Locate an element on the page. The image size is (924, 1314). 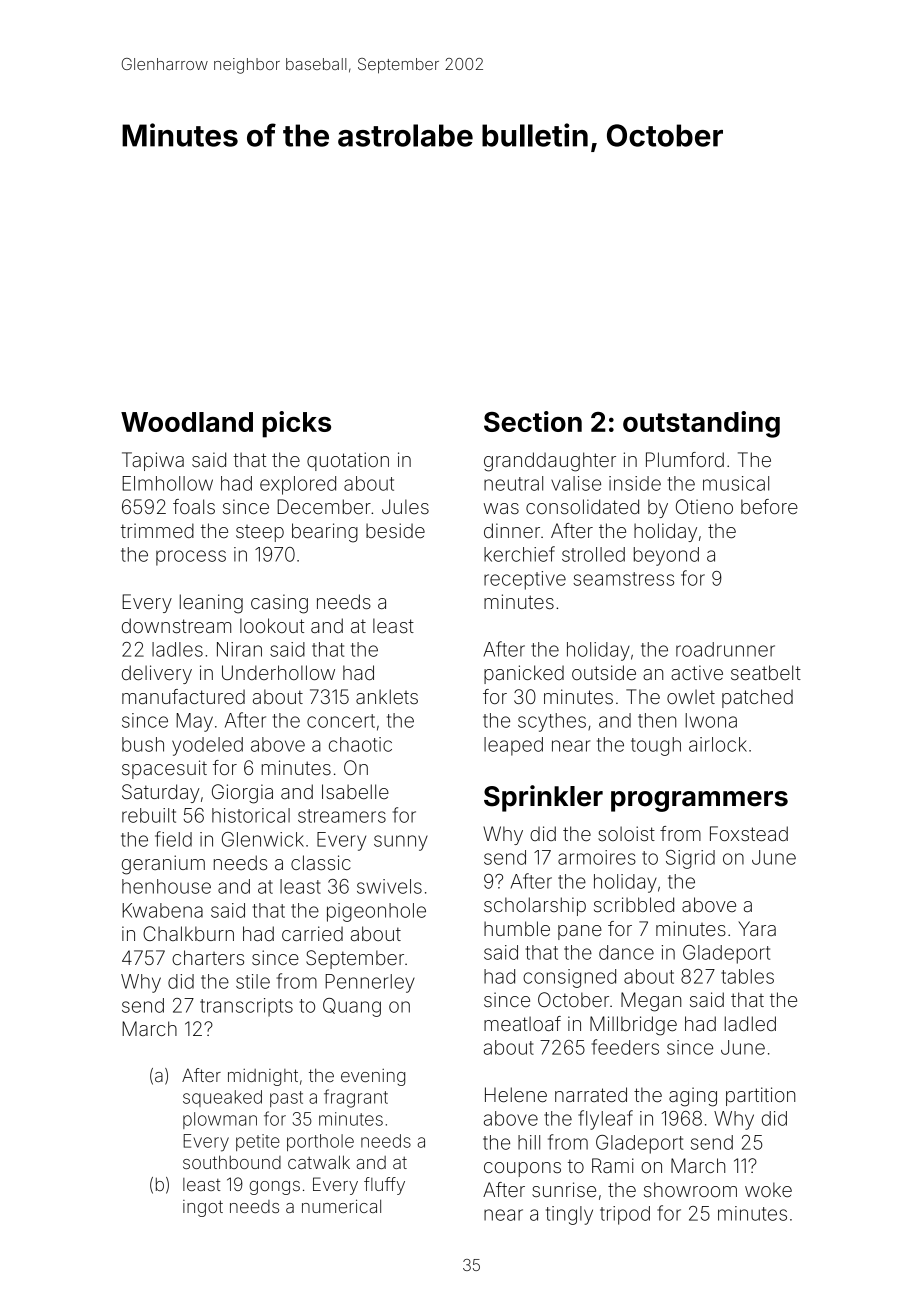
Pennerley is located at coordinates (370, 983).
